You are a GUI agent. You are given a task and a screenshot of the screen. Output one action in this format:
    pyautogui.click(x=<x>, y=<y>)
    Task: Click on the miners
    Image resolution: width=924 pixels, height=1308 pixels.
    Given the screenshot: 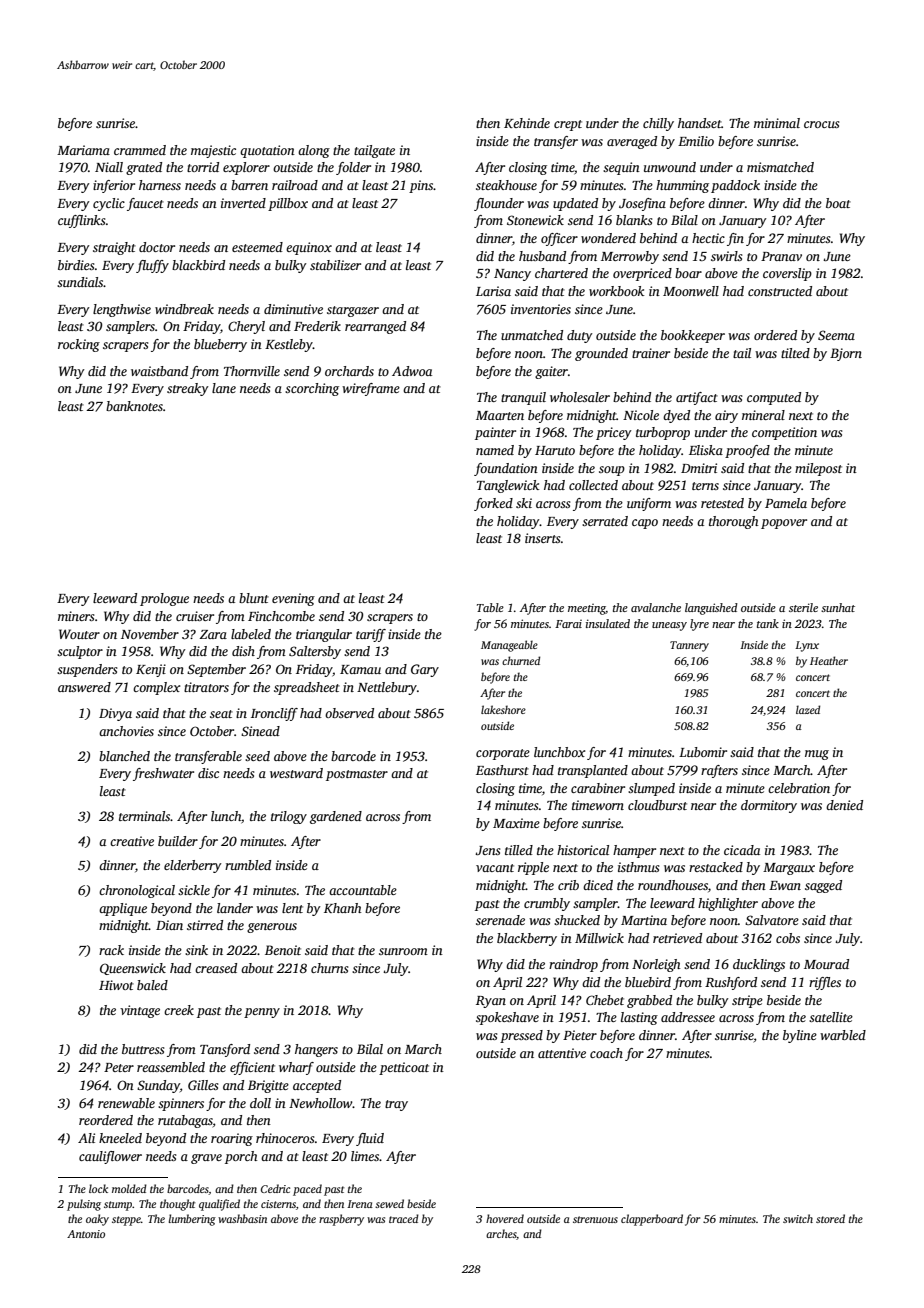 What is the action you would take?
    pyautogui.click(x=76, y=616)
